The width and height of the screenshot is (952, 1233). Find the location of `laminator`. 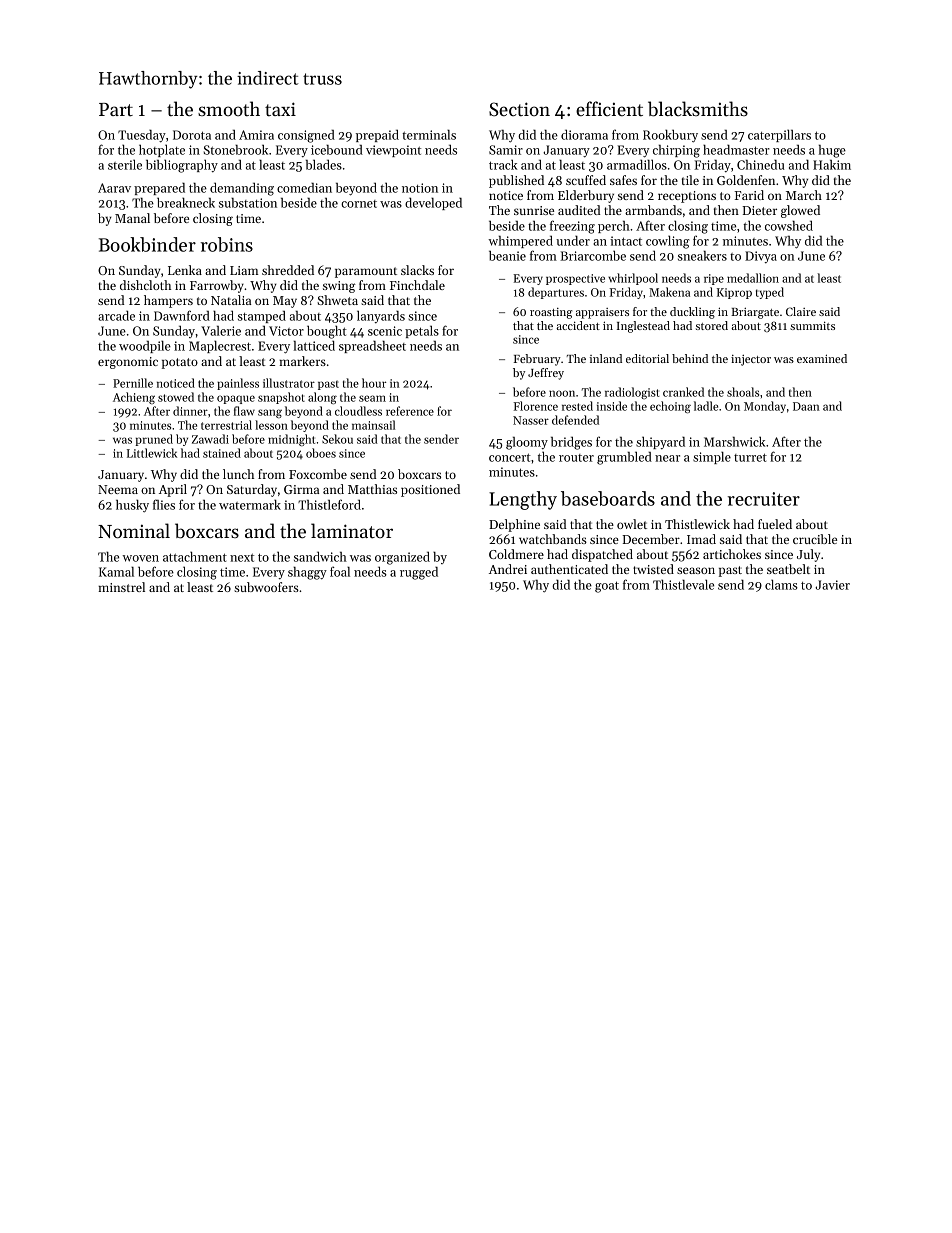

laminator is located at coordinates (352, 531).
